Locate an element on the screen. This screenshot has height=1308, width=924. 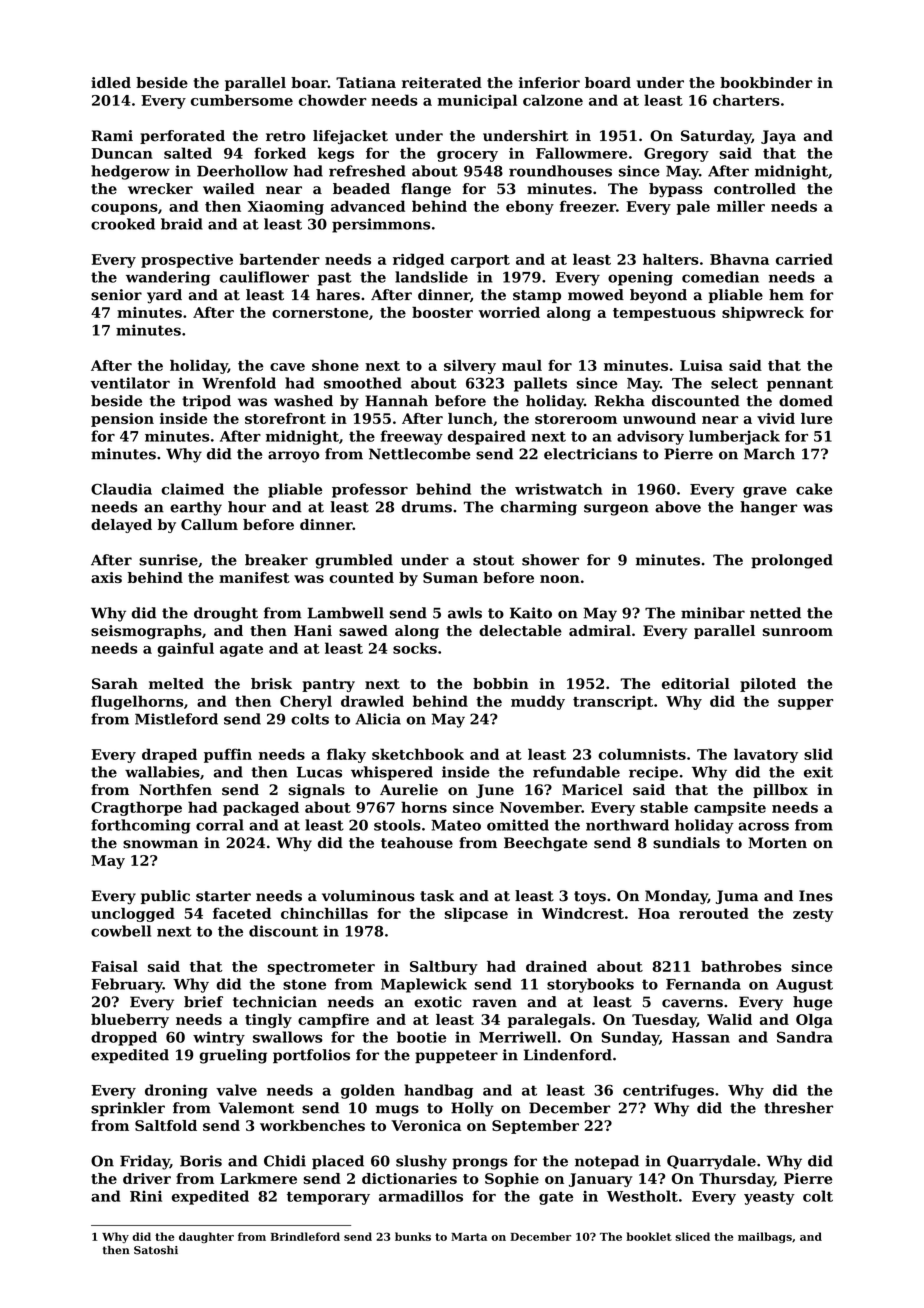
sunroom is located at coordinates (798, 632).
